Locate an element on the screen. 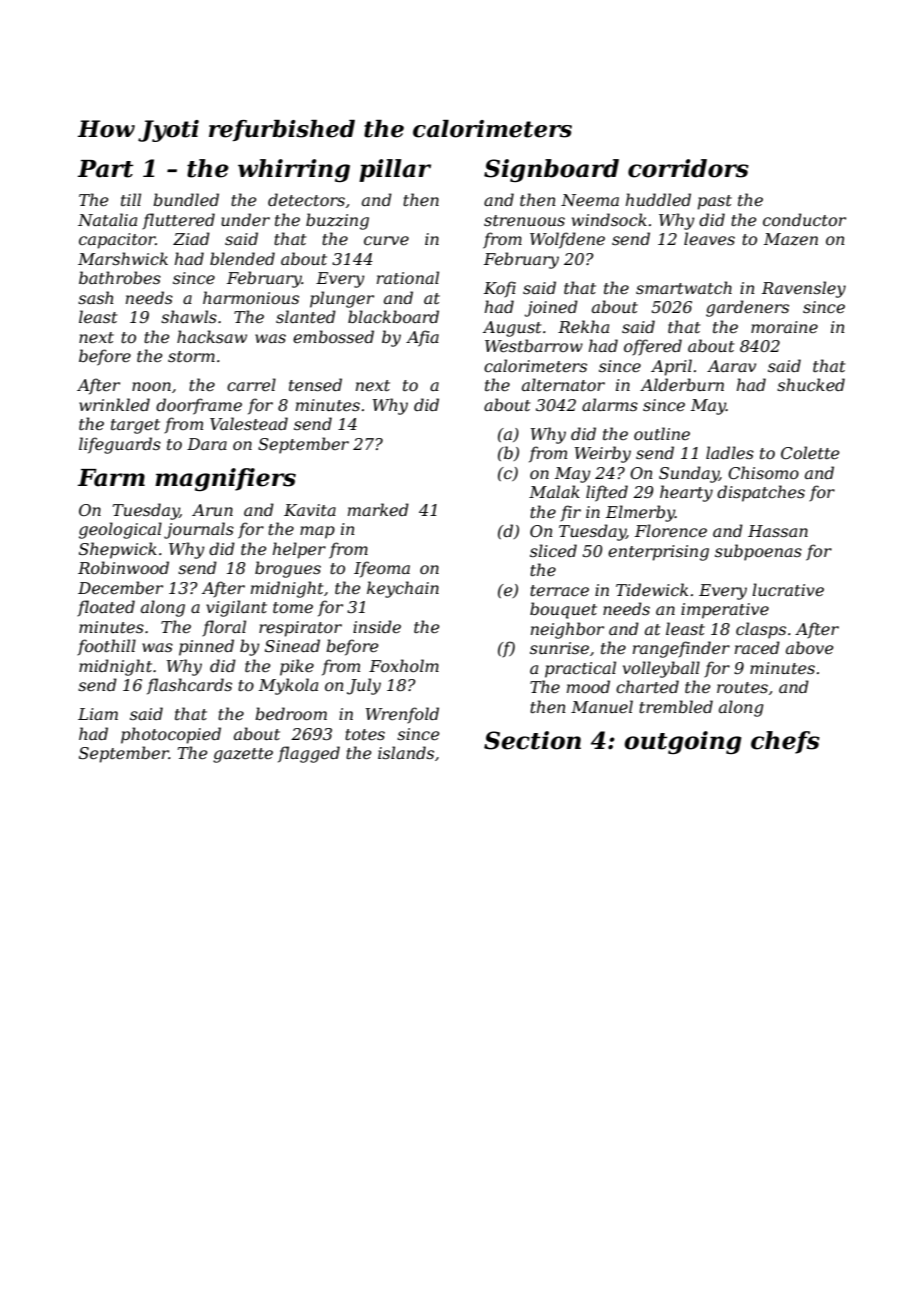 The image size is (924, 1314). routes is located at coordinates (742, 687).
